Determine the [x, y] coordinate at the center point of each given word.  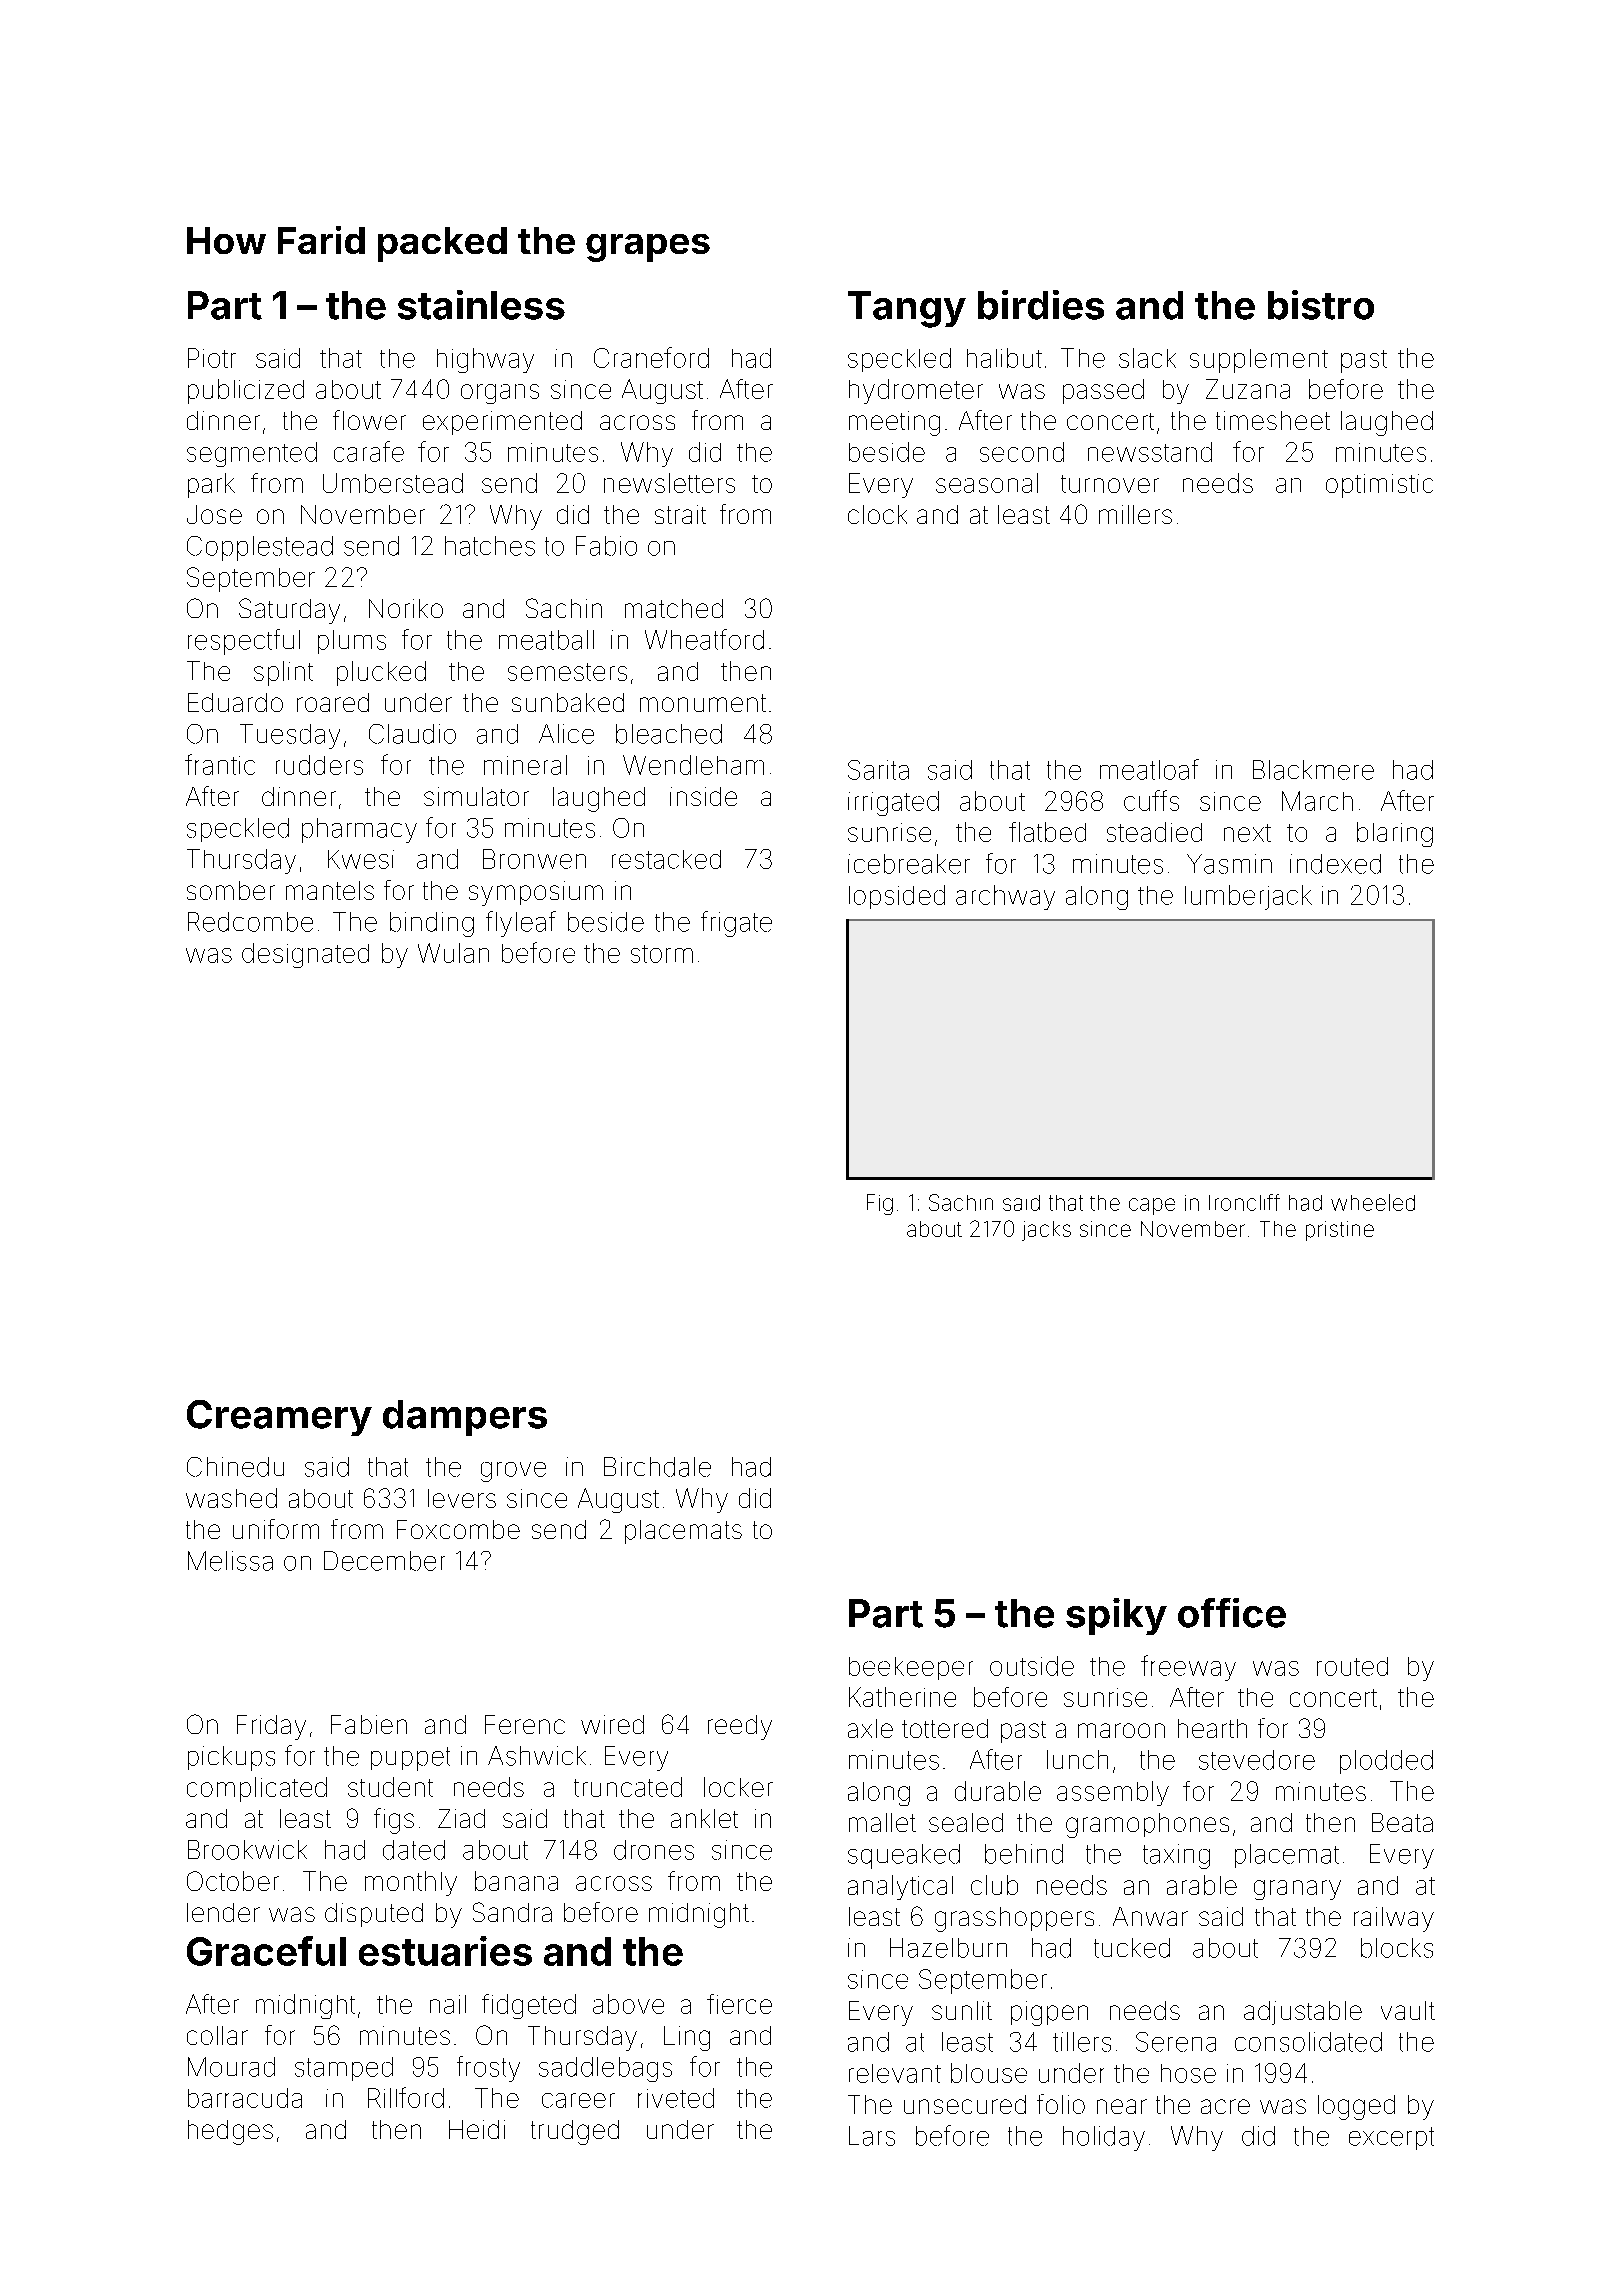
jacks [1046, 1231]
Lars [872, 2136]
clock [877, 514]
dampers [465, 1418]
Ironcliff [1244, 1202]
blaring [1395, 834]
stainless [481, 305]
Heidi [477, 2129]
